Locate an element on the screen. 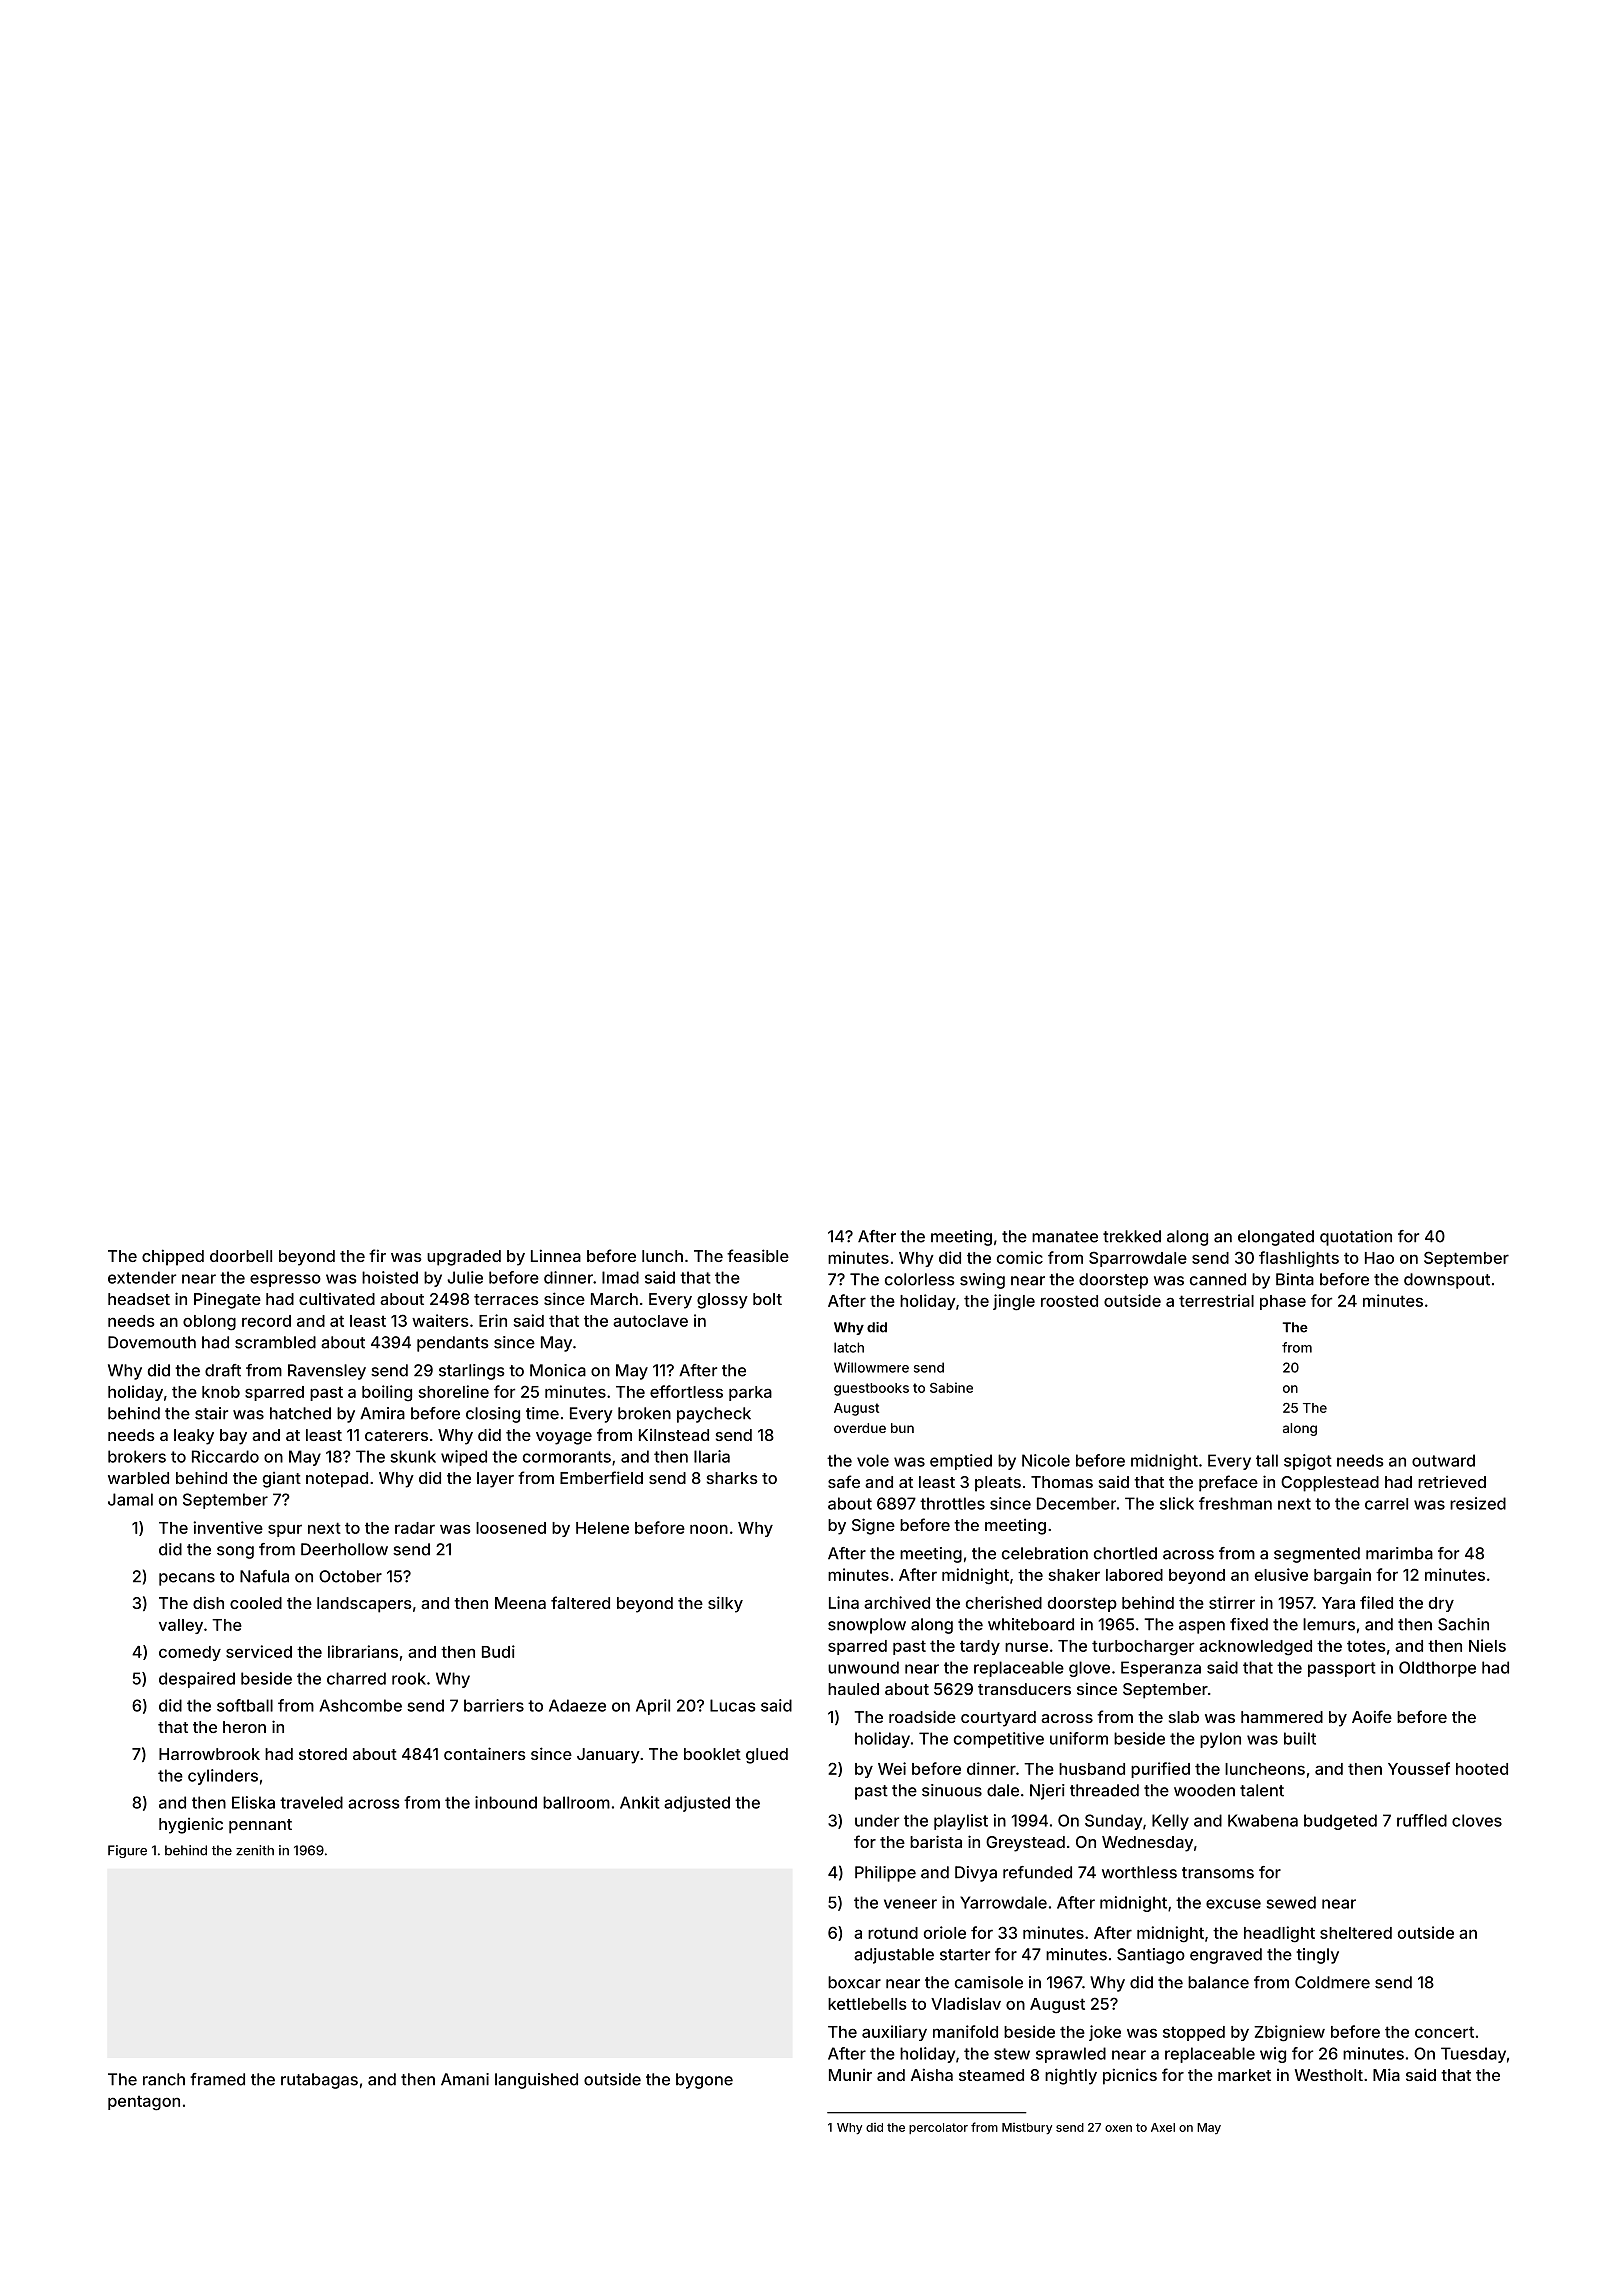 The image size is (1620, 2292). hoisted is located at coordinates (390, 1277).
